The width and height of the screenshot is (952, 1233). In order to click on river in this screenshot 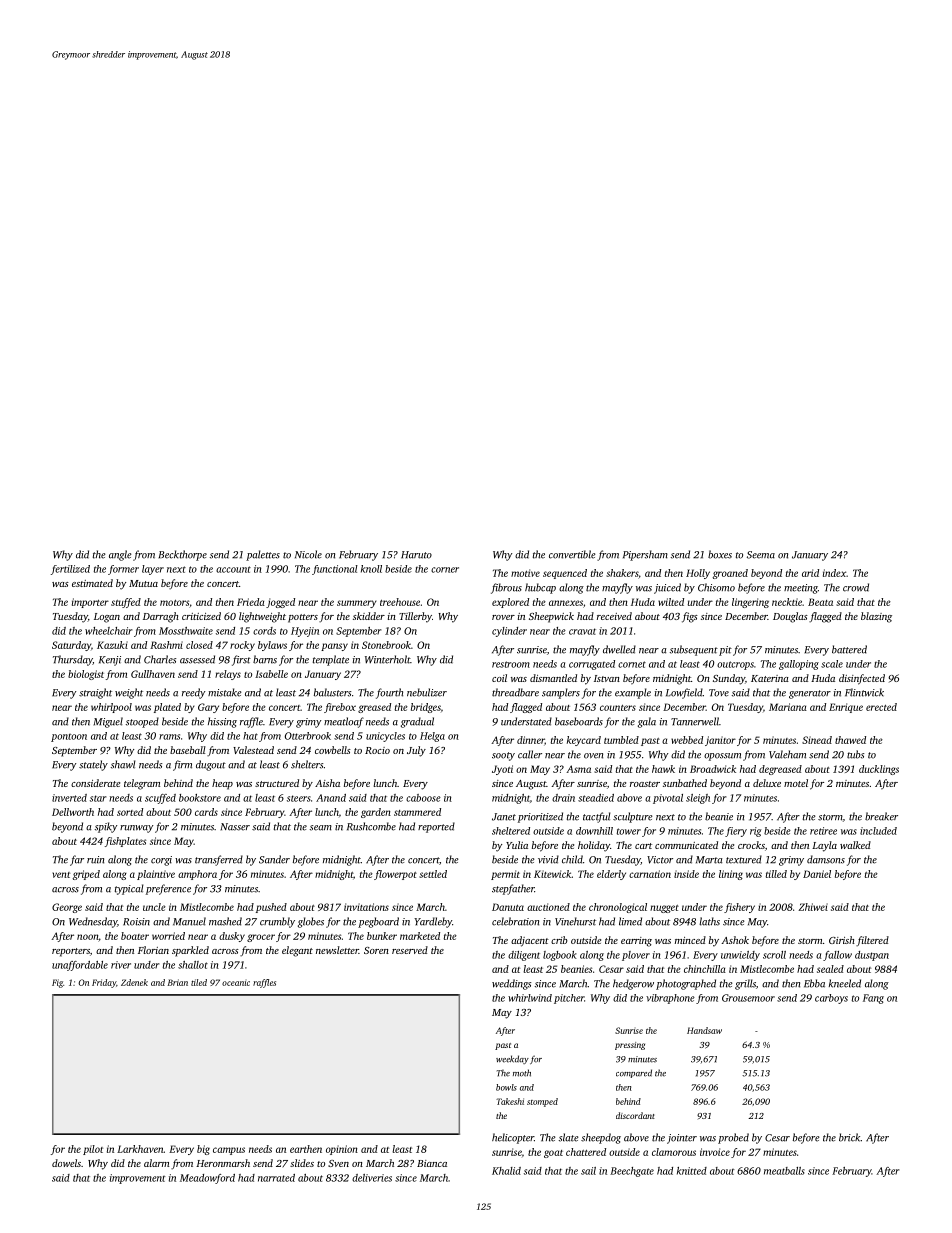, I will do `click(121, 965)`.
